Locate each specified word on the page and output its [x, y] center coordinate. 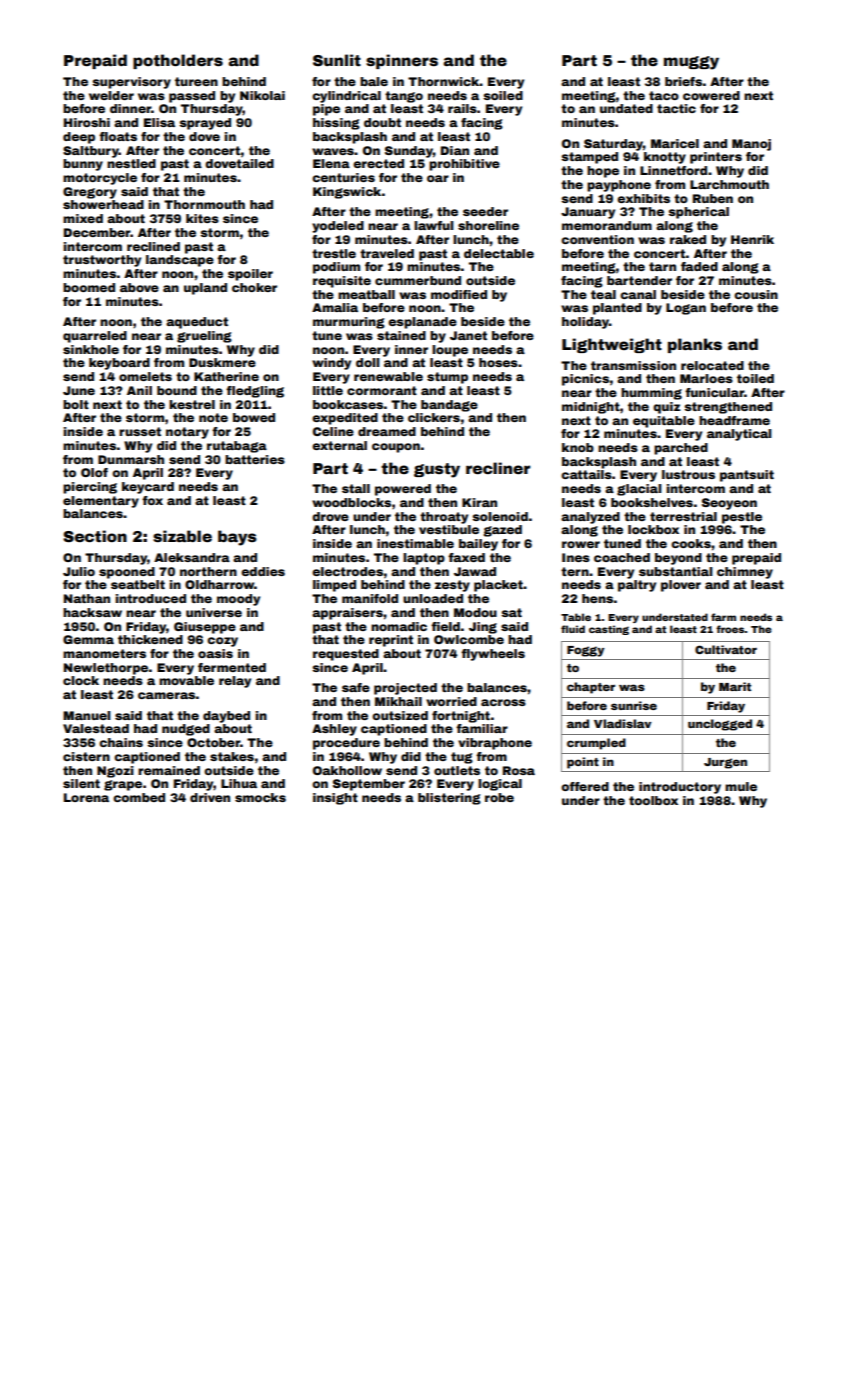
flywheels [493, 655]
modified [459, 294]
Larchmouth [729, 184]
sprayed [205, 124]
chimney [745, 573]
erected [378, 163]
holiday [585, 323]
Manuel [87, 715]
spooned [127, 573]
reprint [391, 641]
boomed [89, 287]
